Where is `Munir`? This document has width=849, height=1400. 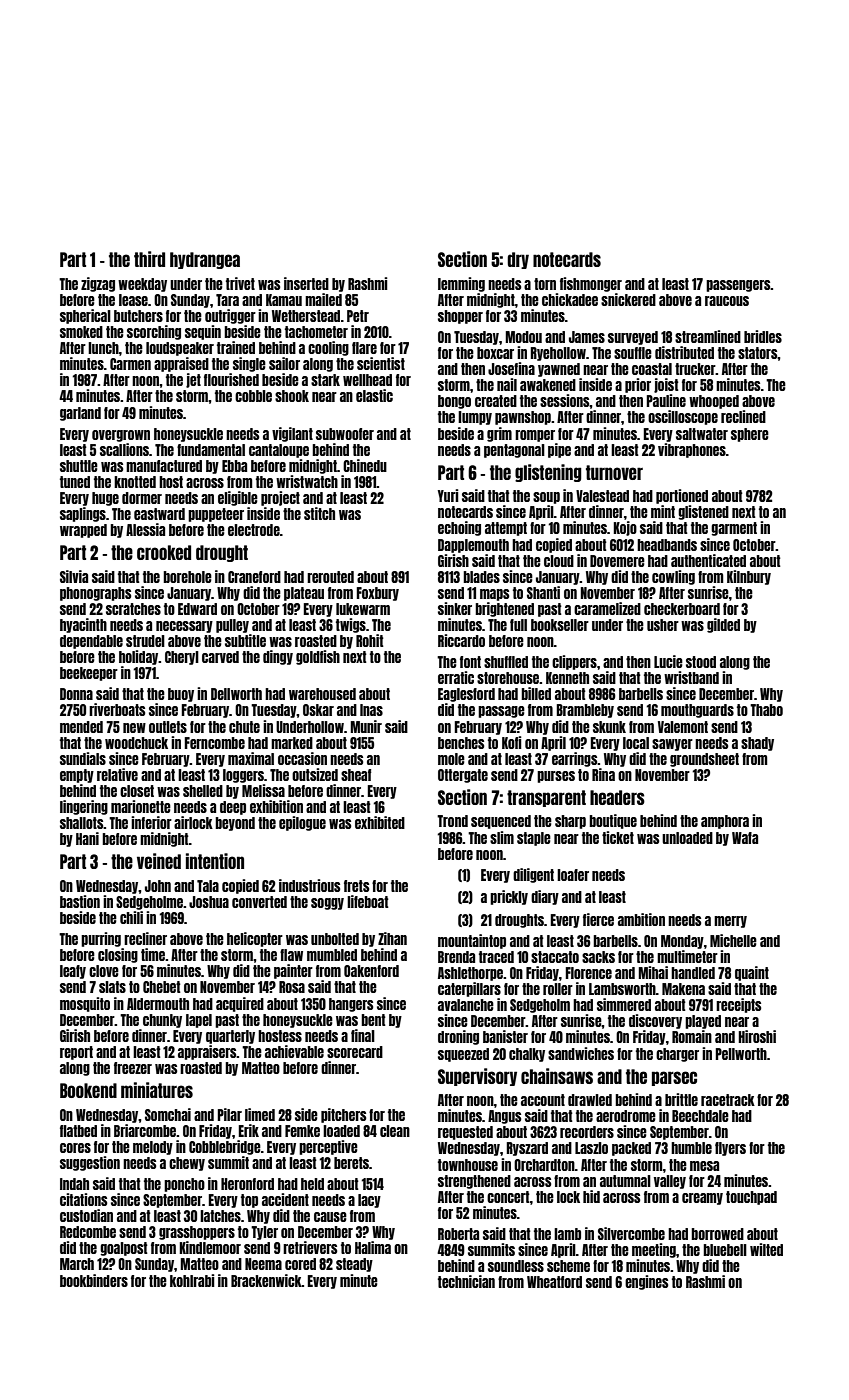
Munir is located at coordinates (366, 726).
